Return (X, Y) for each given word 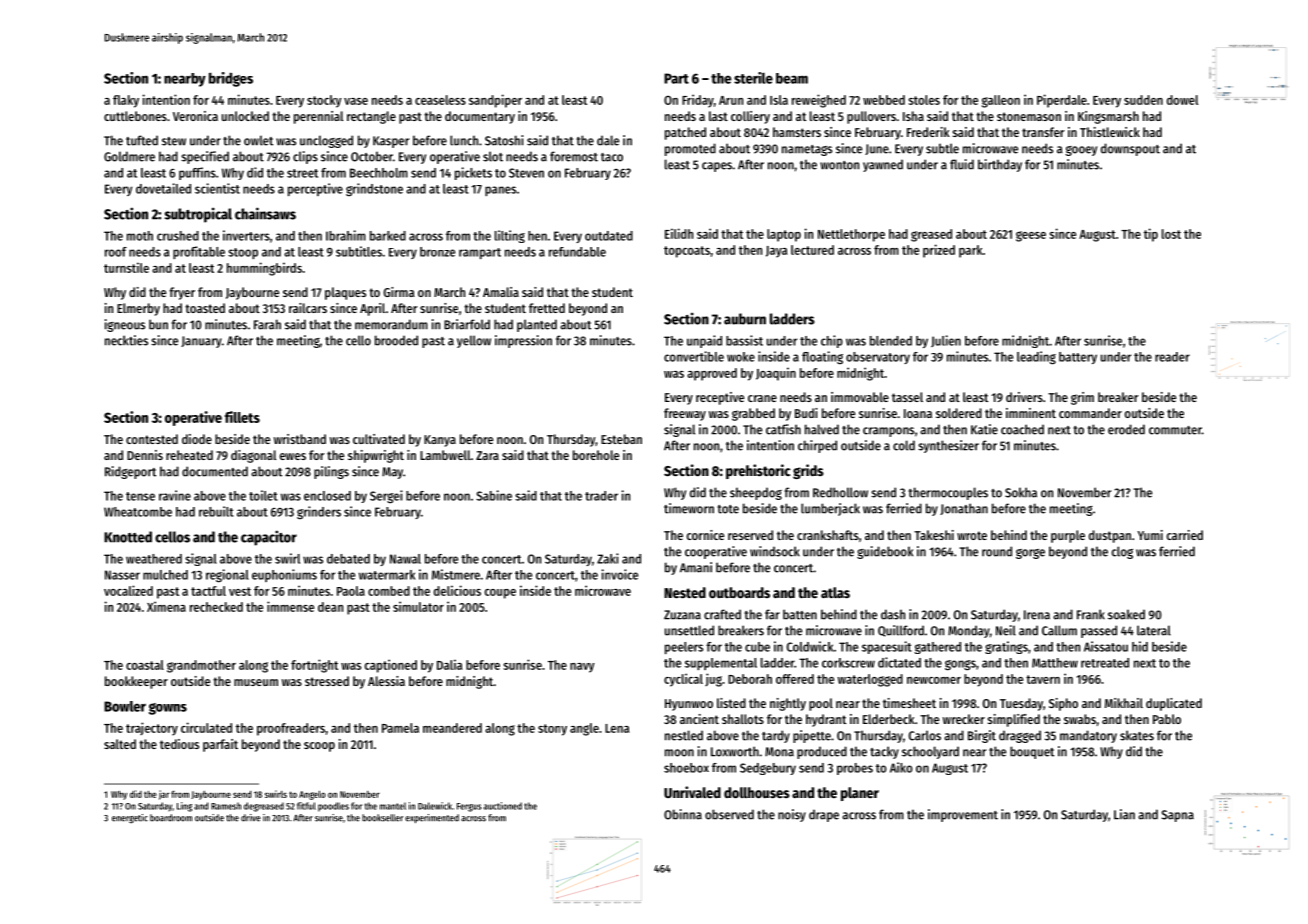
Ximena (166, 606)
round (997, 551)
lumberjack (830, 509)
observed (729, 814)
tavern (1043, 679)
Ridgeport (130, 472)
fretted (547, 308)
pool (821, 704)
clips (305, 157)
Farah (267, 324)
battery (1078, 358)
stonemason (1029, 116)
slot (493, 156)
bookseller (382, 818)
